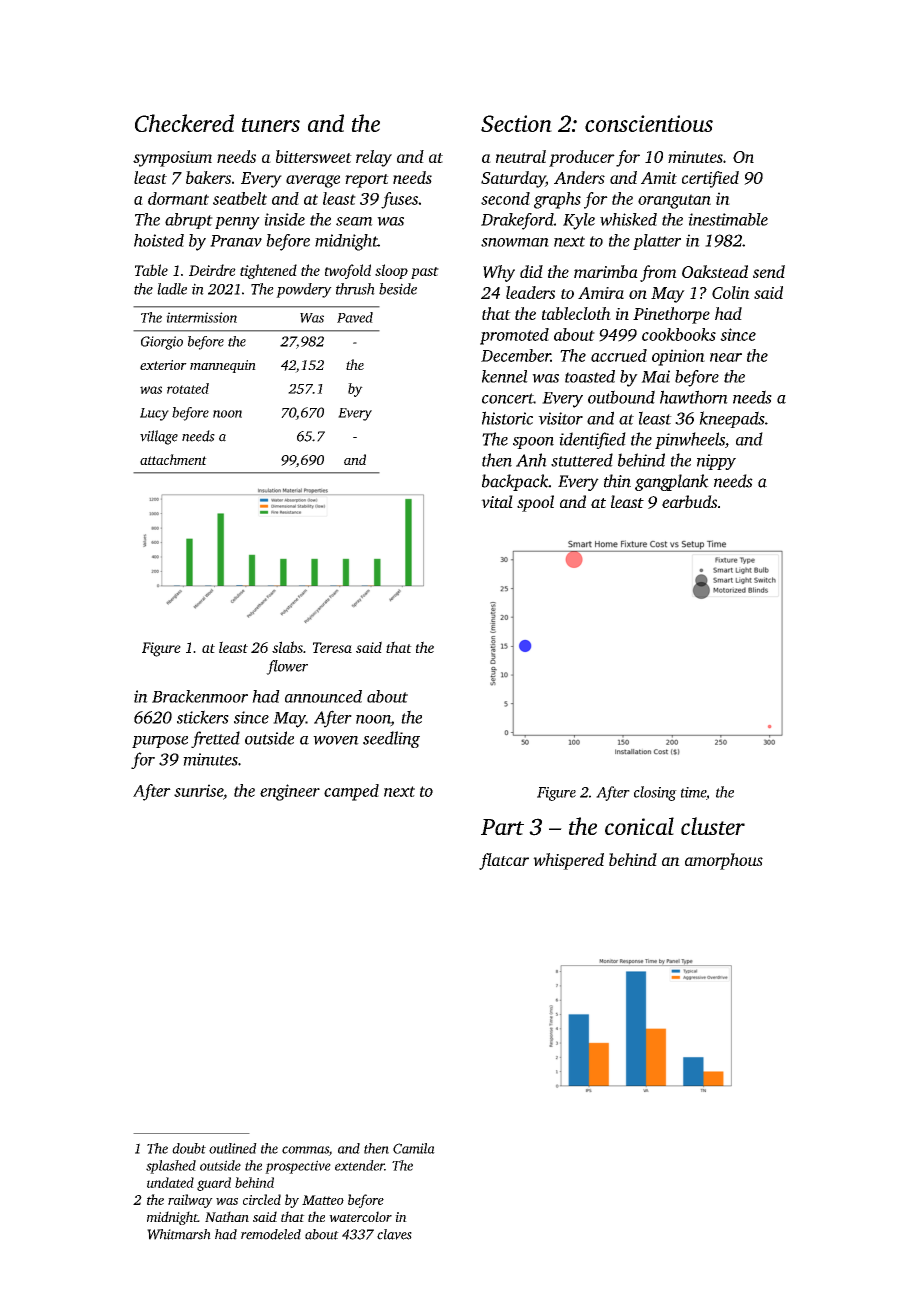 This screenshot has width=924, height=1314. I want to click on outbound, so click(621, 397).
